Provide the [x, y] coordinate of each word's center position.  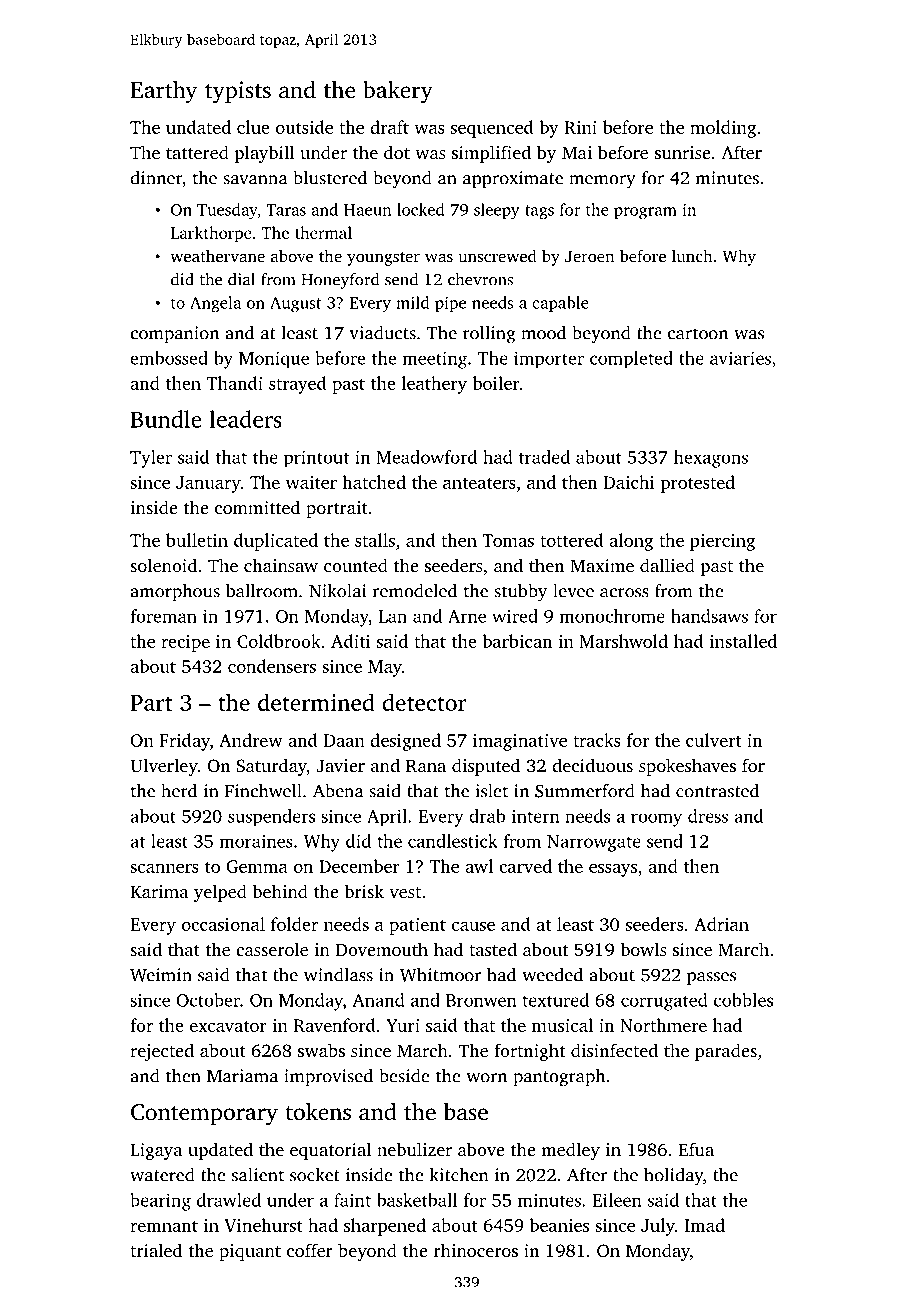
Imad [705, 1225]
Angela [215, 304]
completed [631, 360]
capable [560, 304]
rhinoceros [476, 1250]
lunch [692, 255]
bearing [160, 1202]
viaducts [382, 333]
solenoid [163, 565]
